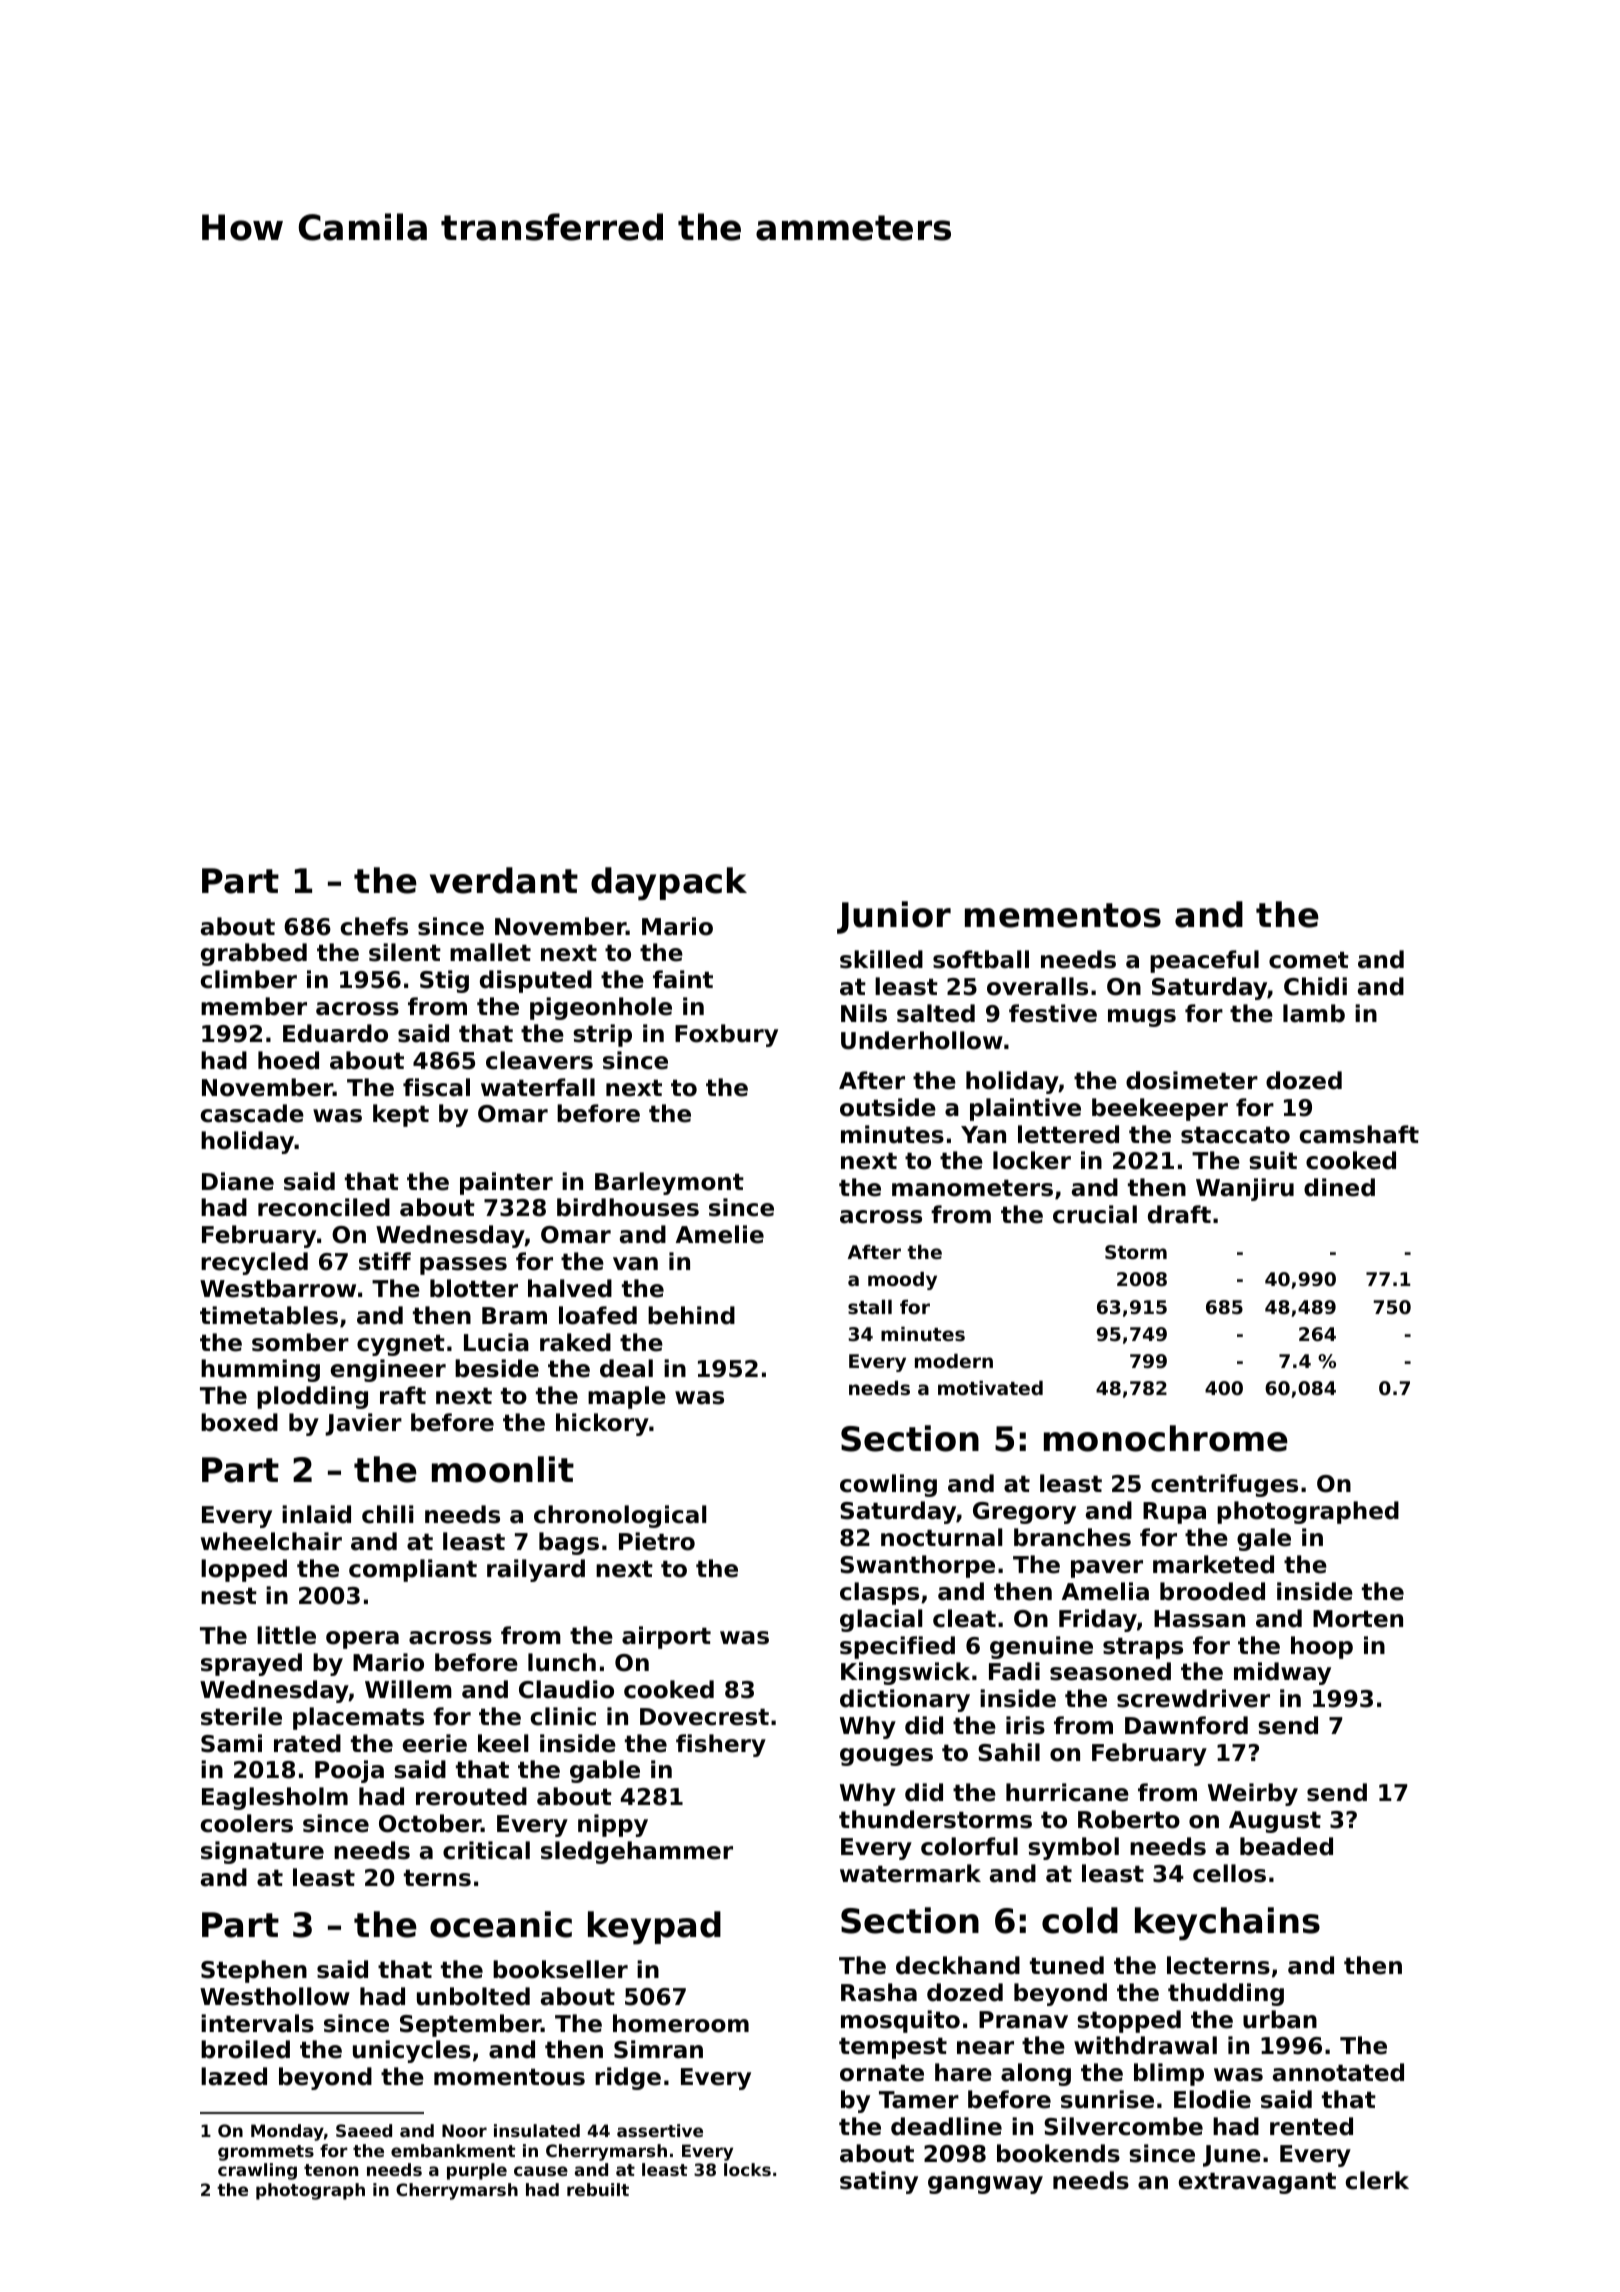  Describe the element at coordinates (1058, 2153) in the screenshot. I see `bookends` at that location.
